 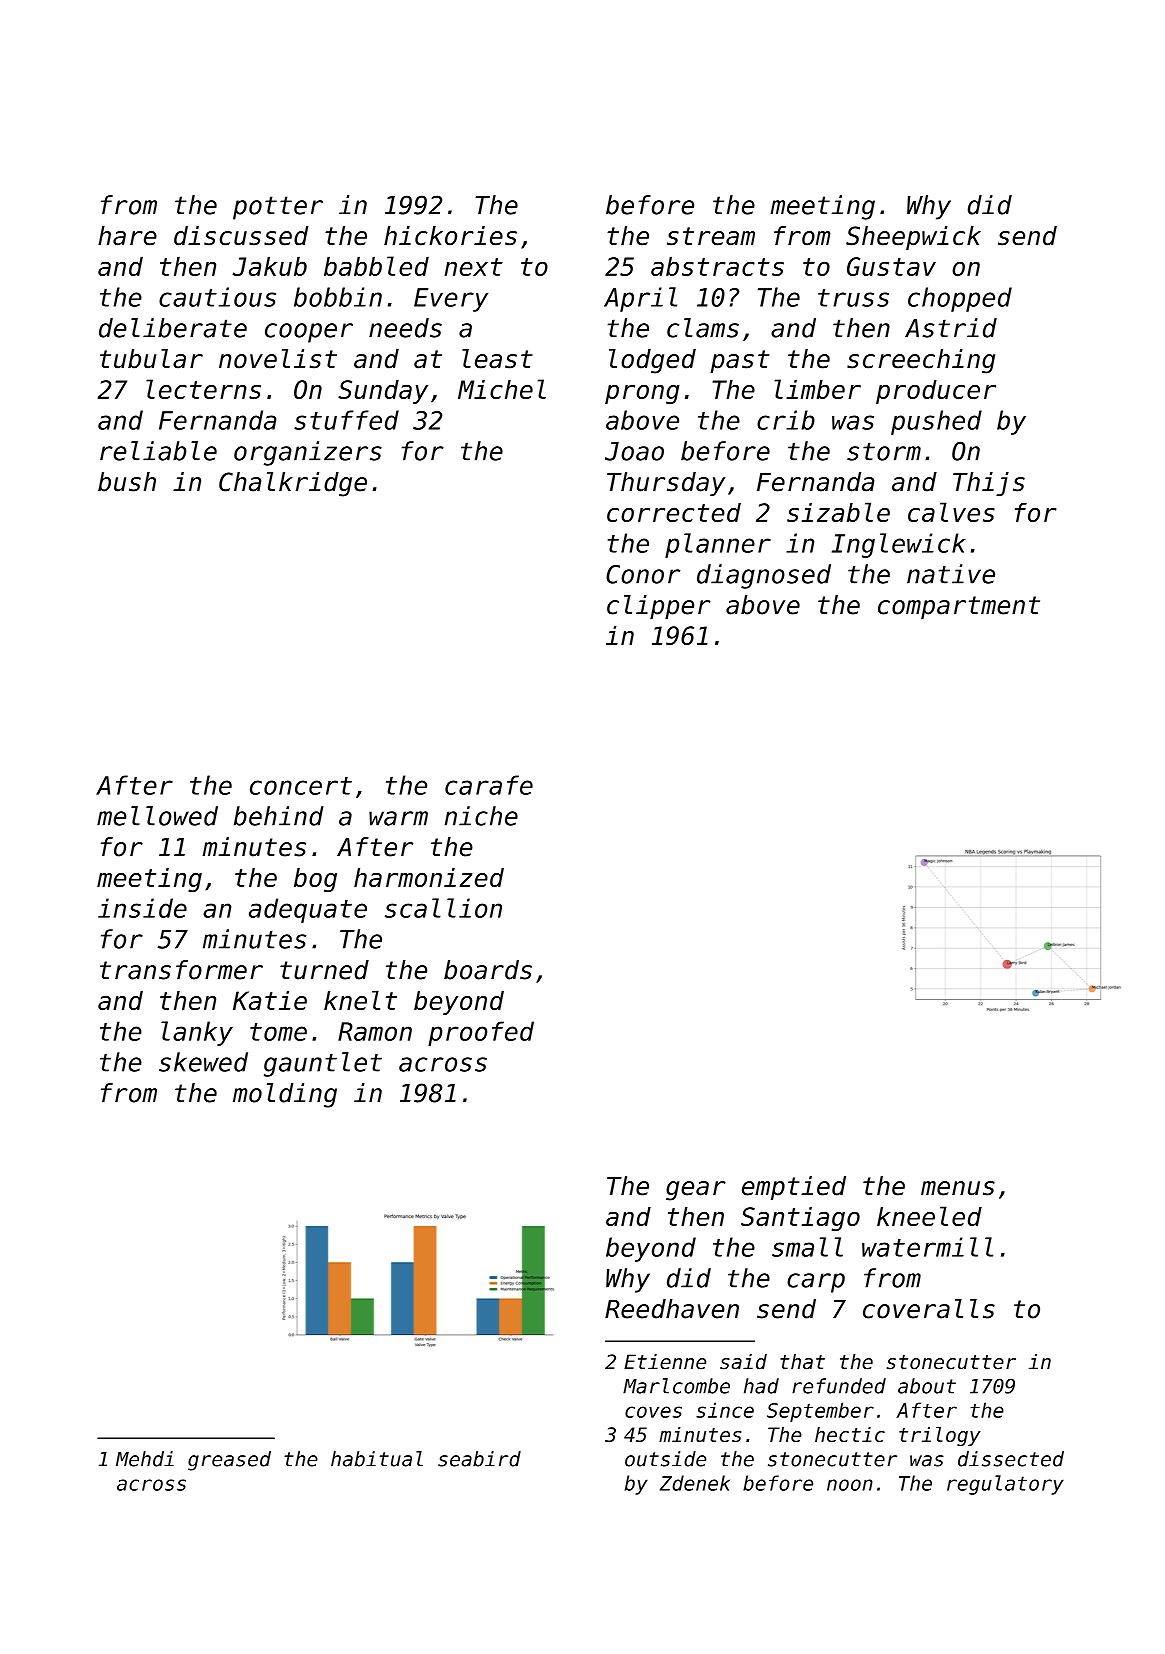 What do you see at coordinates (960, 299) in the image?
I see `chopped` at bounding box center [960, 299].
